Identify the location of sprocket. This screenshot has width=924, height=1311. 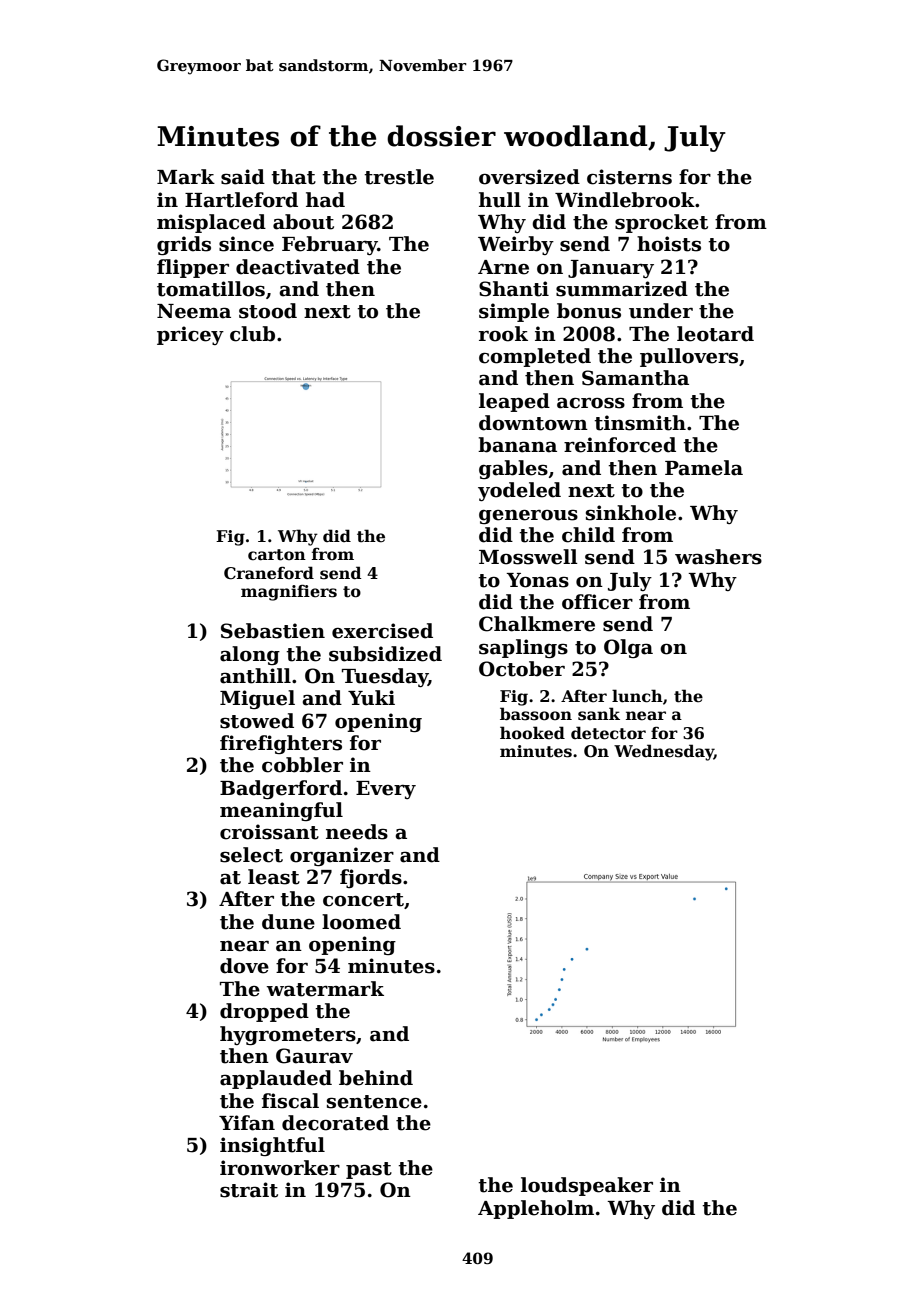
(661, 223).
